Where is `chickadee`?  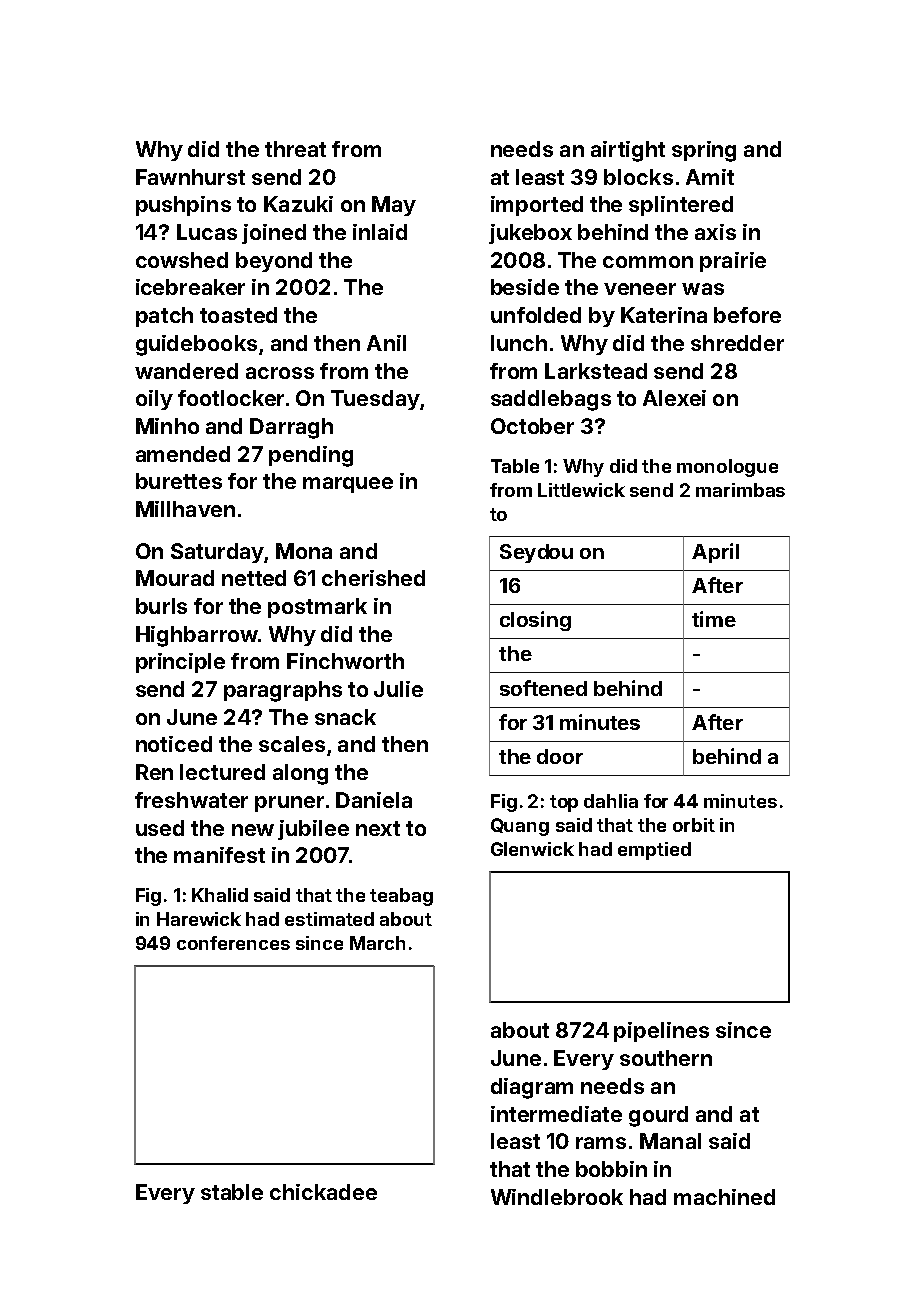
chickadee is located at coordinates (323, 1192).
